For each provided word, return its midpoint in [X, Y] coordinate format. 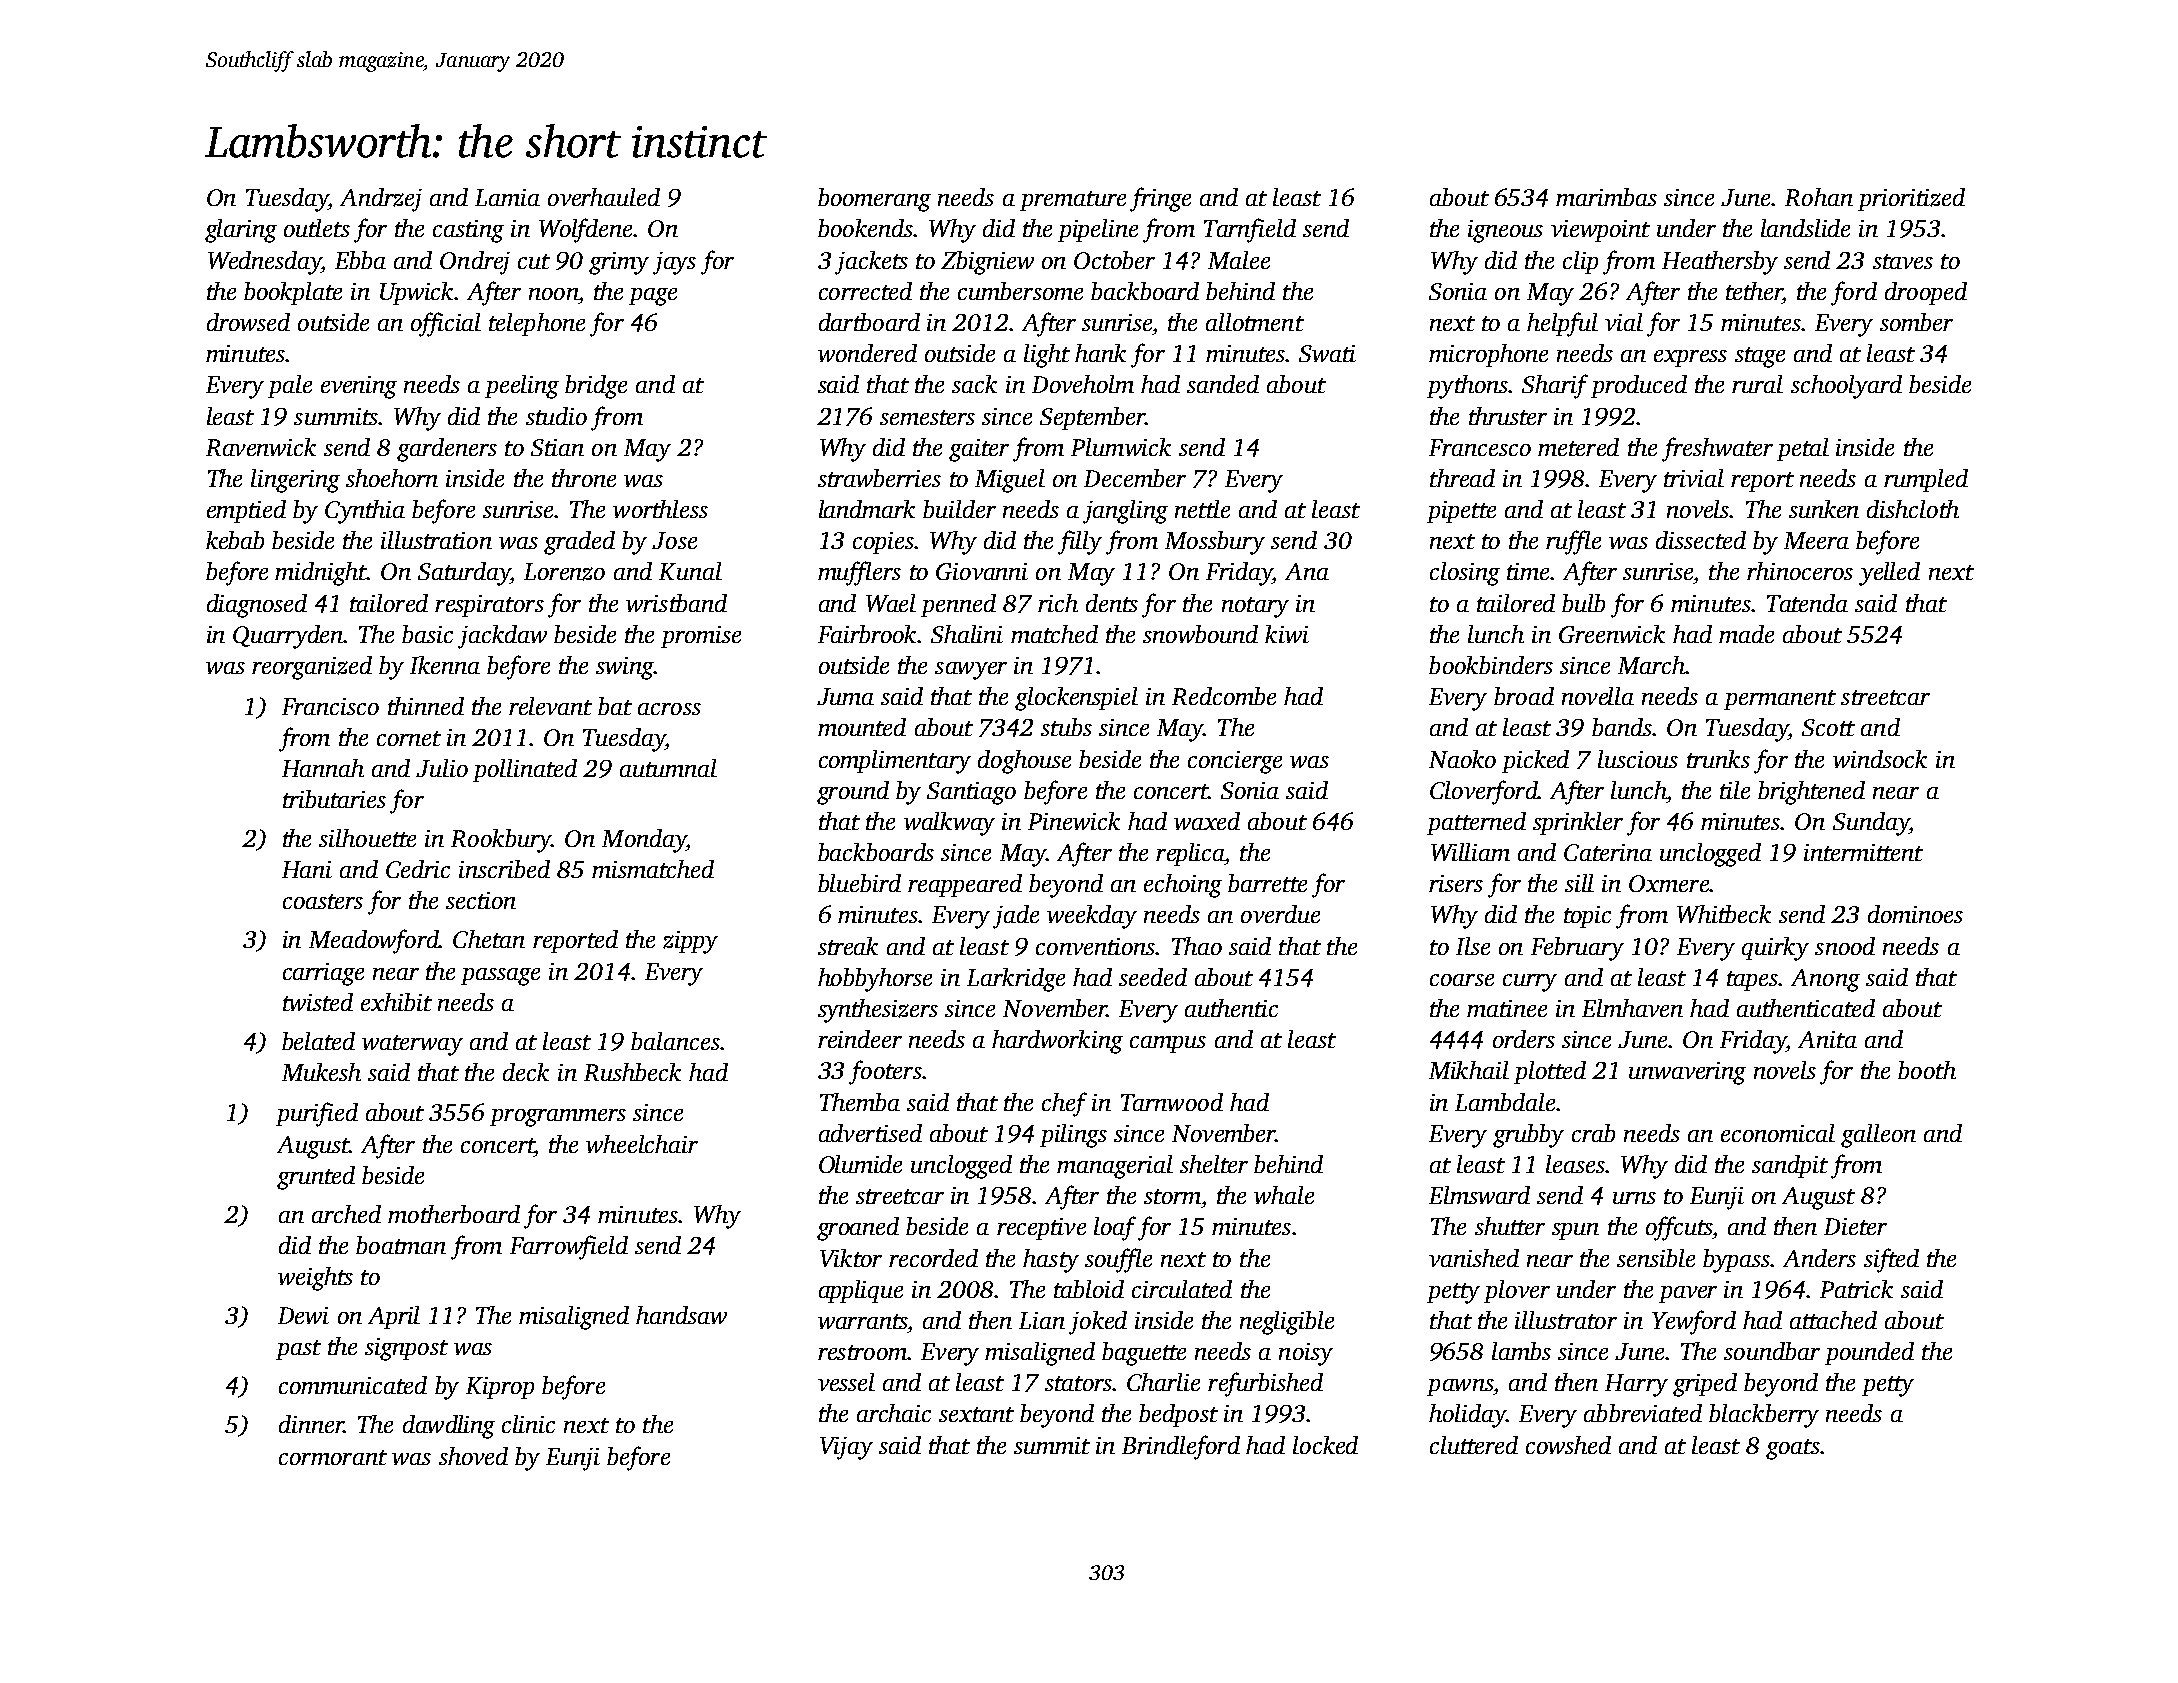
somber [1916, 322]
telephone [537, 324]
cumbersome [1020, 291]
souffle [1118, 1260]
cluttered [1474, 1445]
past [298, 1350]
